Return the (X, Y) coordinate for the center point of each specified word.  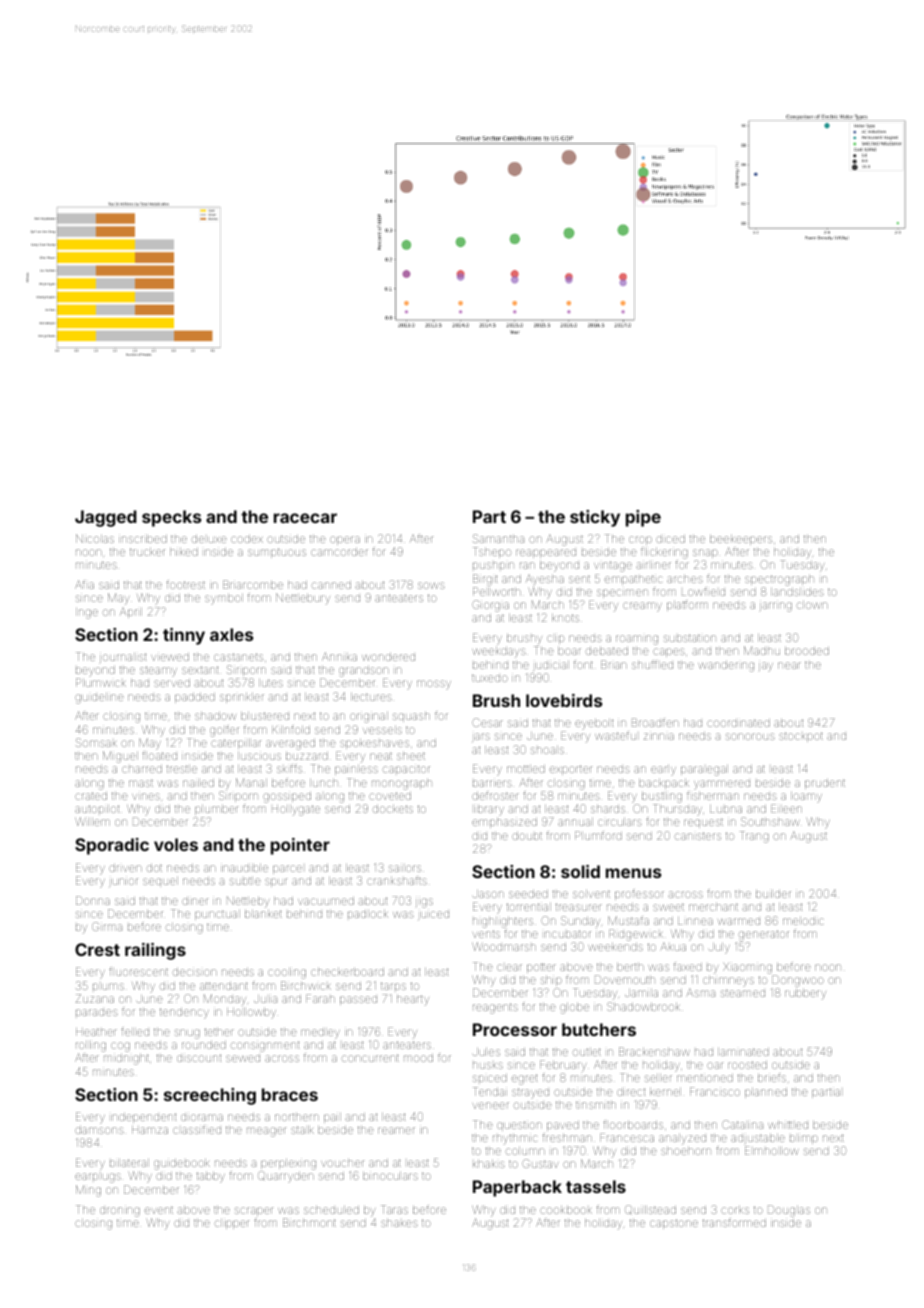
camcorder (339, 552)
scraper (253, 1211)
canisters (698, 836)
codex (247, 539)
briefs (772, 1077)
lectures (371, 697)
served (172, 683)
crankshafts (397, 881)
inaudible (244, 868)
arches (685, 579)
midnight (126, 1059)
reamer (396, 1130)
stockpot (801, 737)
